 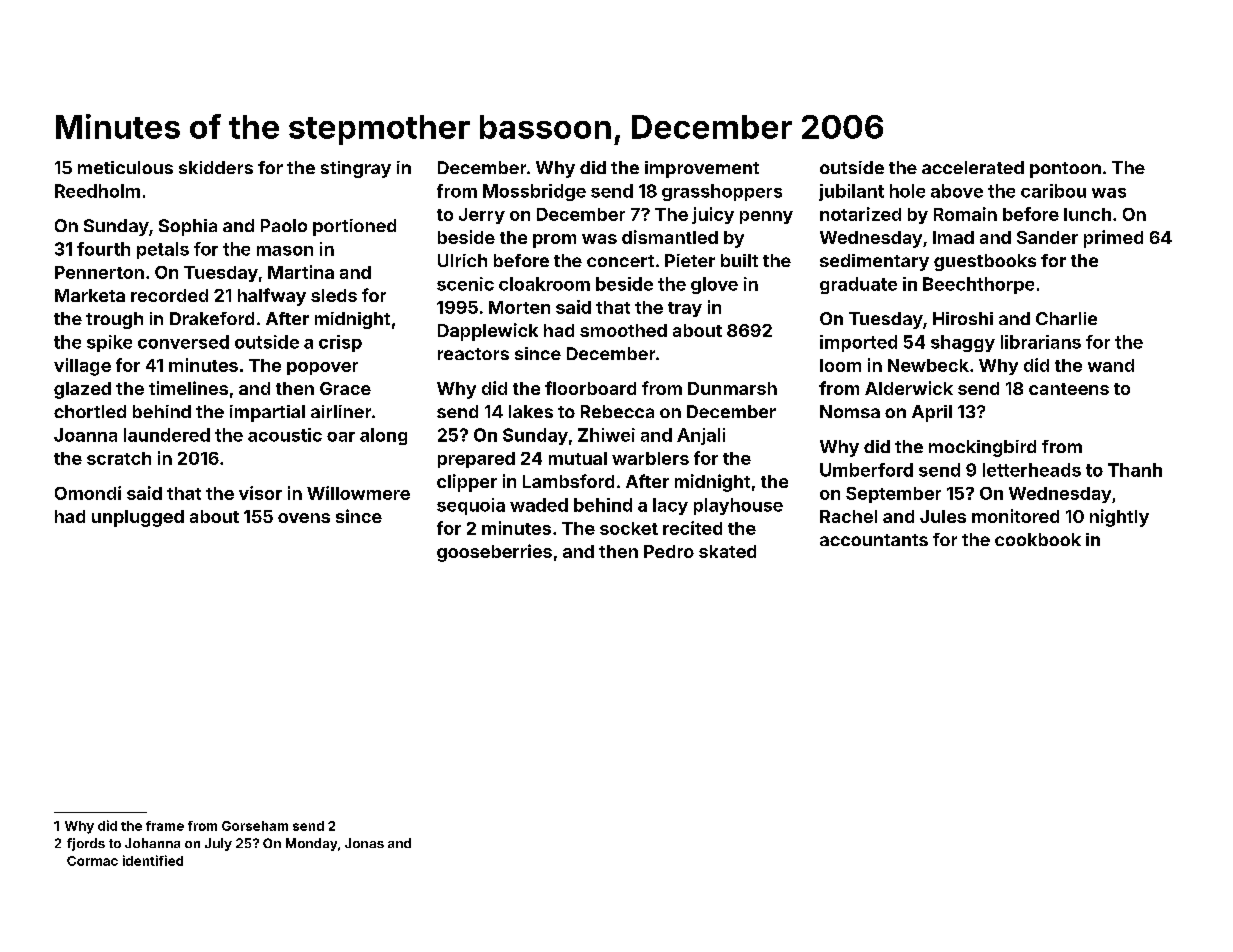 I want to click on accelerated, so click(x=973, y=167).
